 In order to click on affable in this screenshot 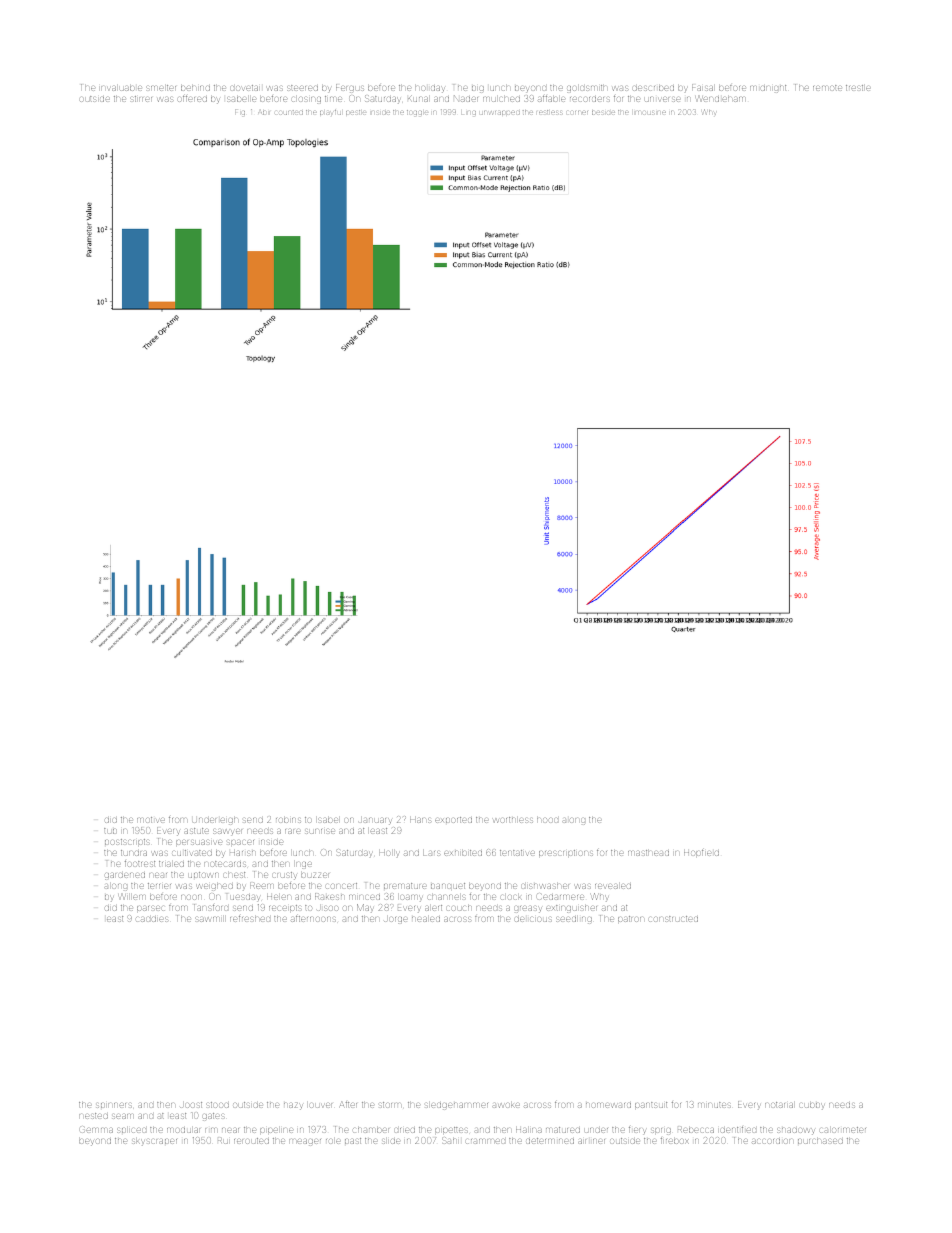, I will do `click(551, 98)`.
